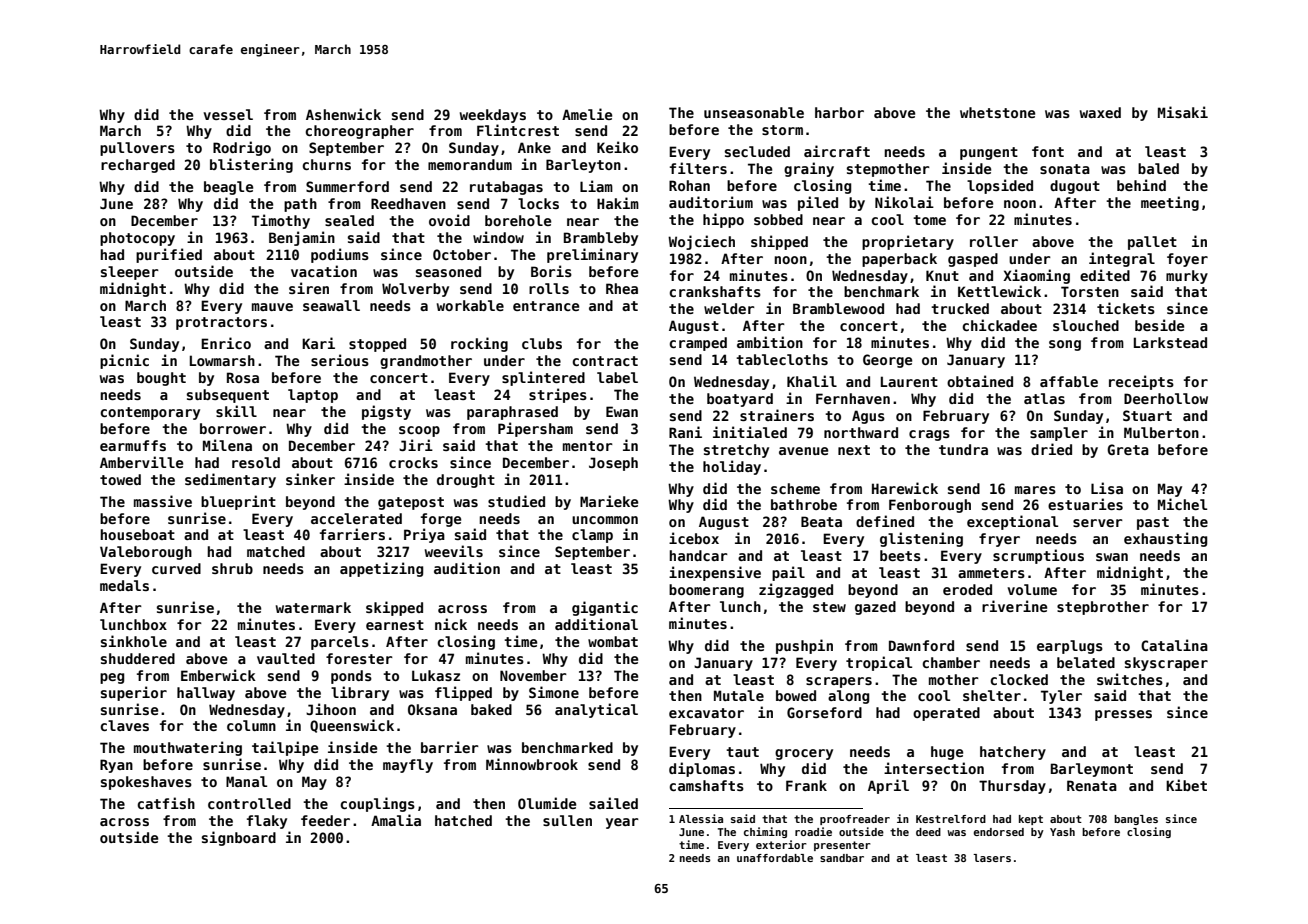 The image size is (1308, 924). What do you see at coordinates (166, 803) in the image?
I see `catfish` at bounding box center [166, 803].
